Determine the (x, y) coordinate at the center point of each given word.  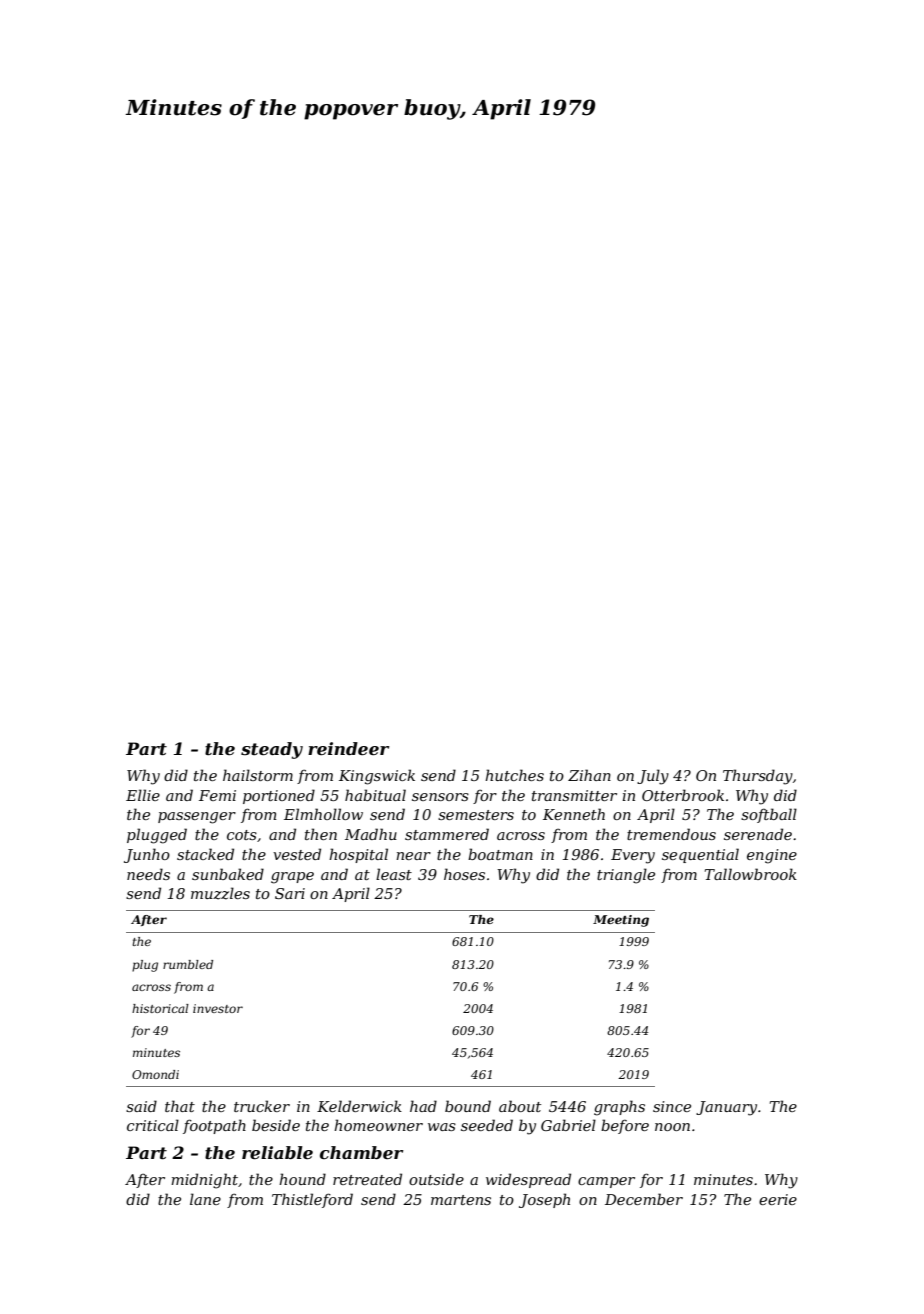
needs (148, 874)
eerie (778, 1199)
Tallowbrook (751, 874)
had (423, 1106)
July (653, 777)
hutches (514, 775)
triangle (626, 876)
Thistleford (312, 1200)
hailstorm (258, 775)
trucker (262, 1106)
